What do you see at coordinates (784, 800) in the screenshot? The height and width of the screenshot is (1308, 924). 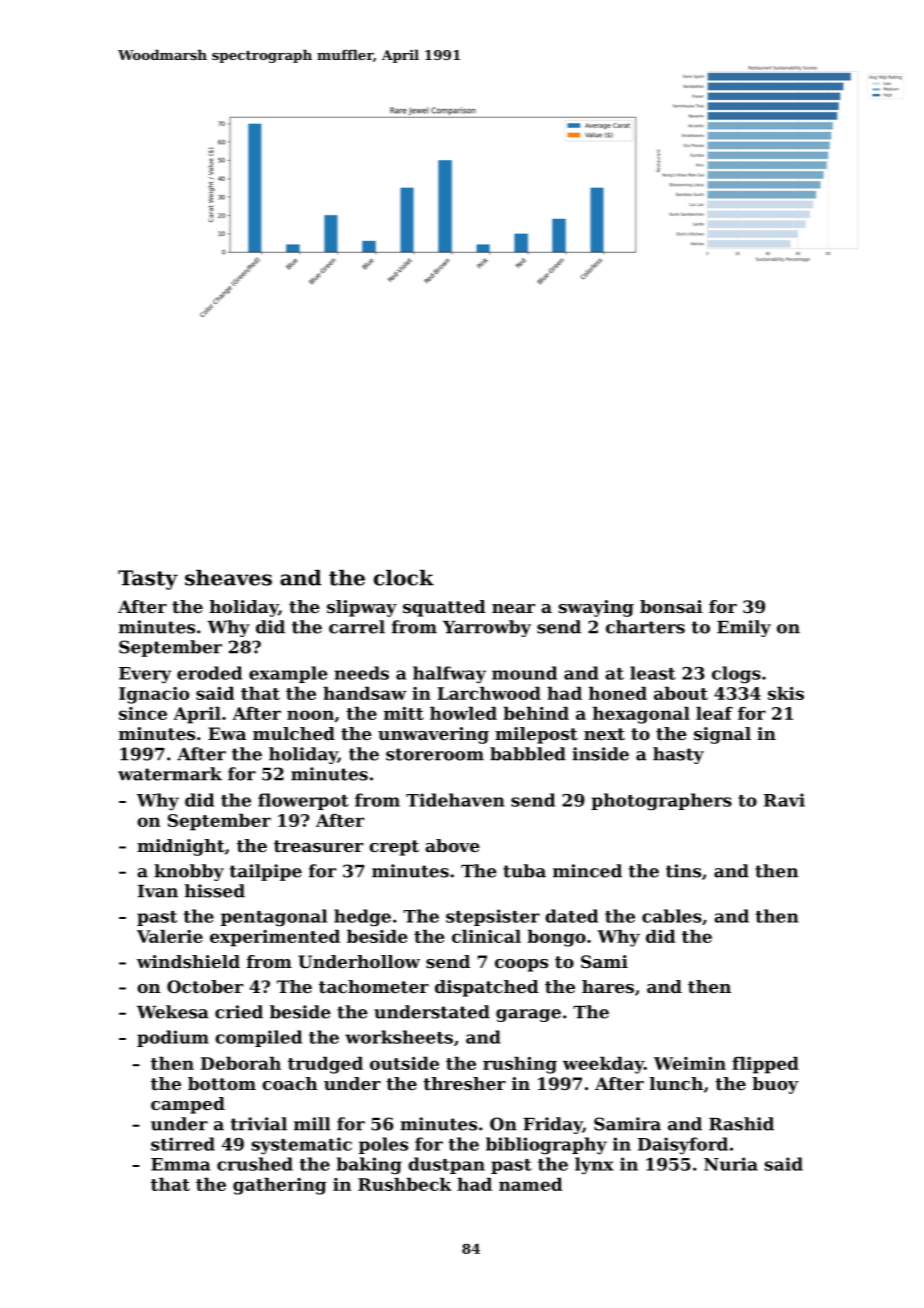 I see `Ravi` at bounding box center [784, 800].
